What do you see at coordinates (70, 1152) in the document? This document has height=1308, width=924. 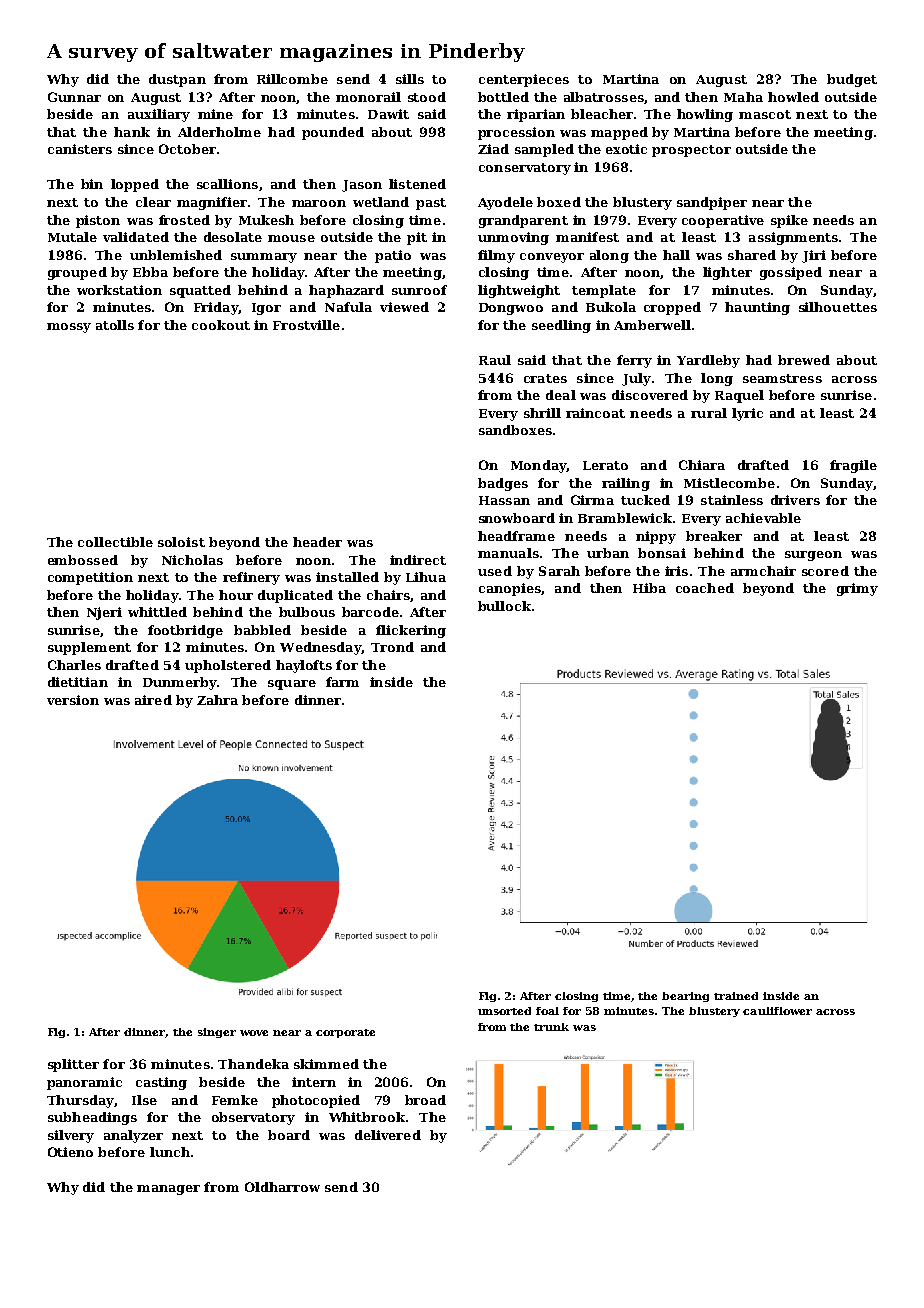 I see `Otieno` at bounding box center [70, 1152].
